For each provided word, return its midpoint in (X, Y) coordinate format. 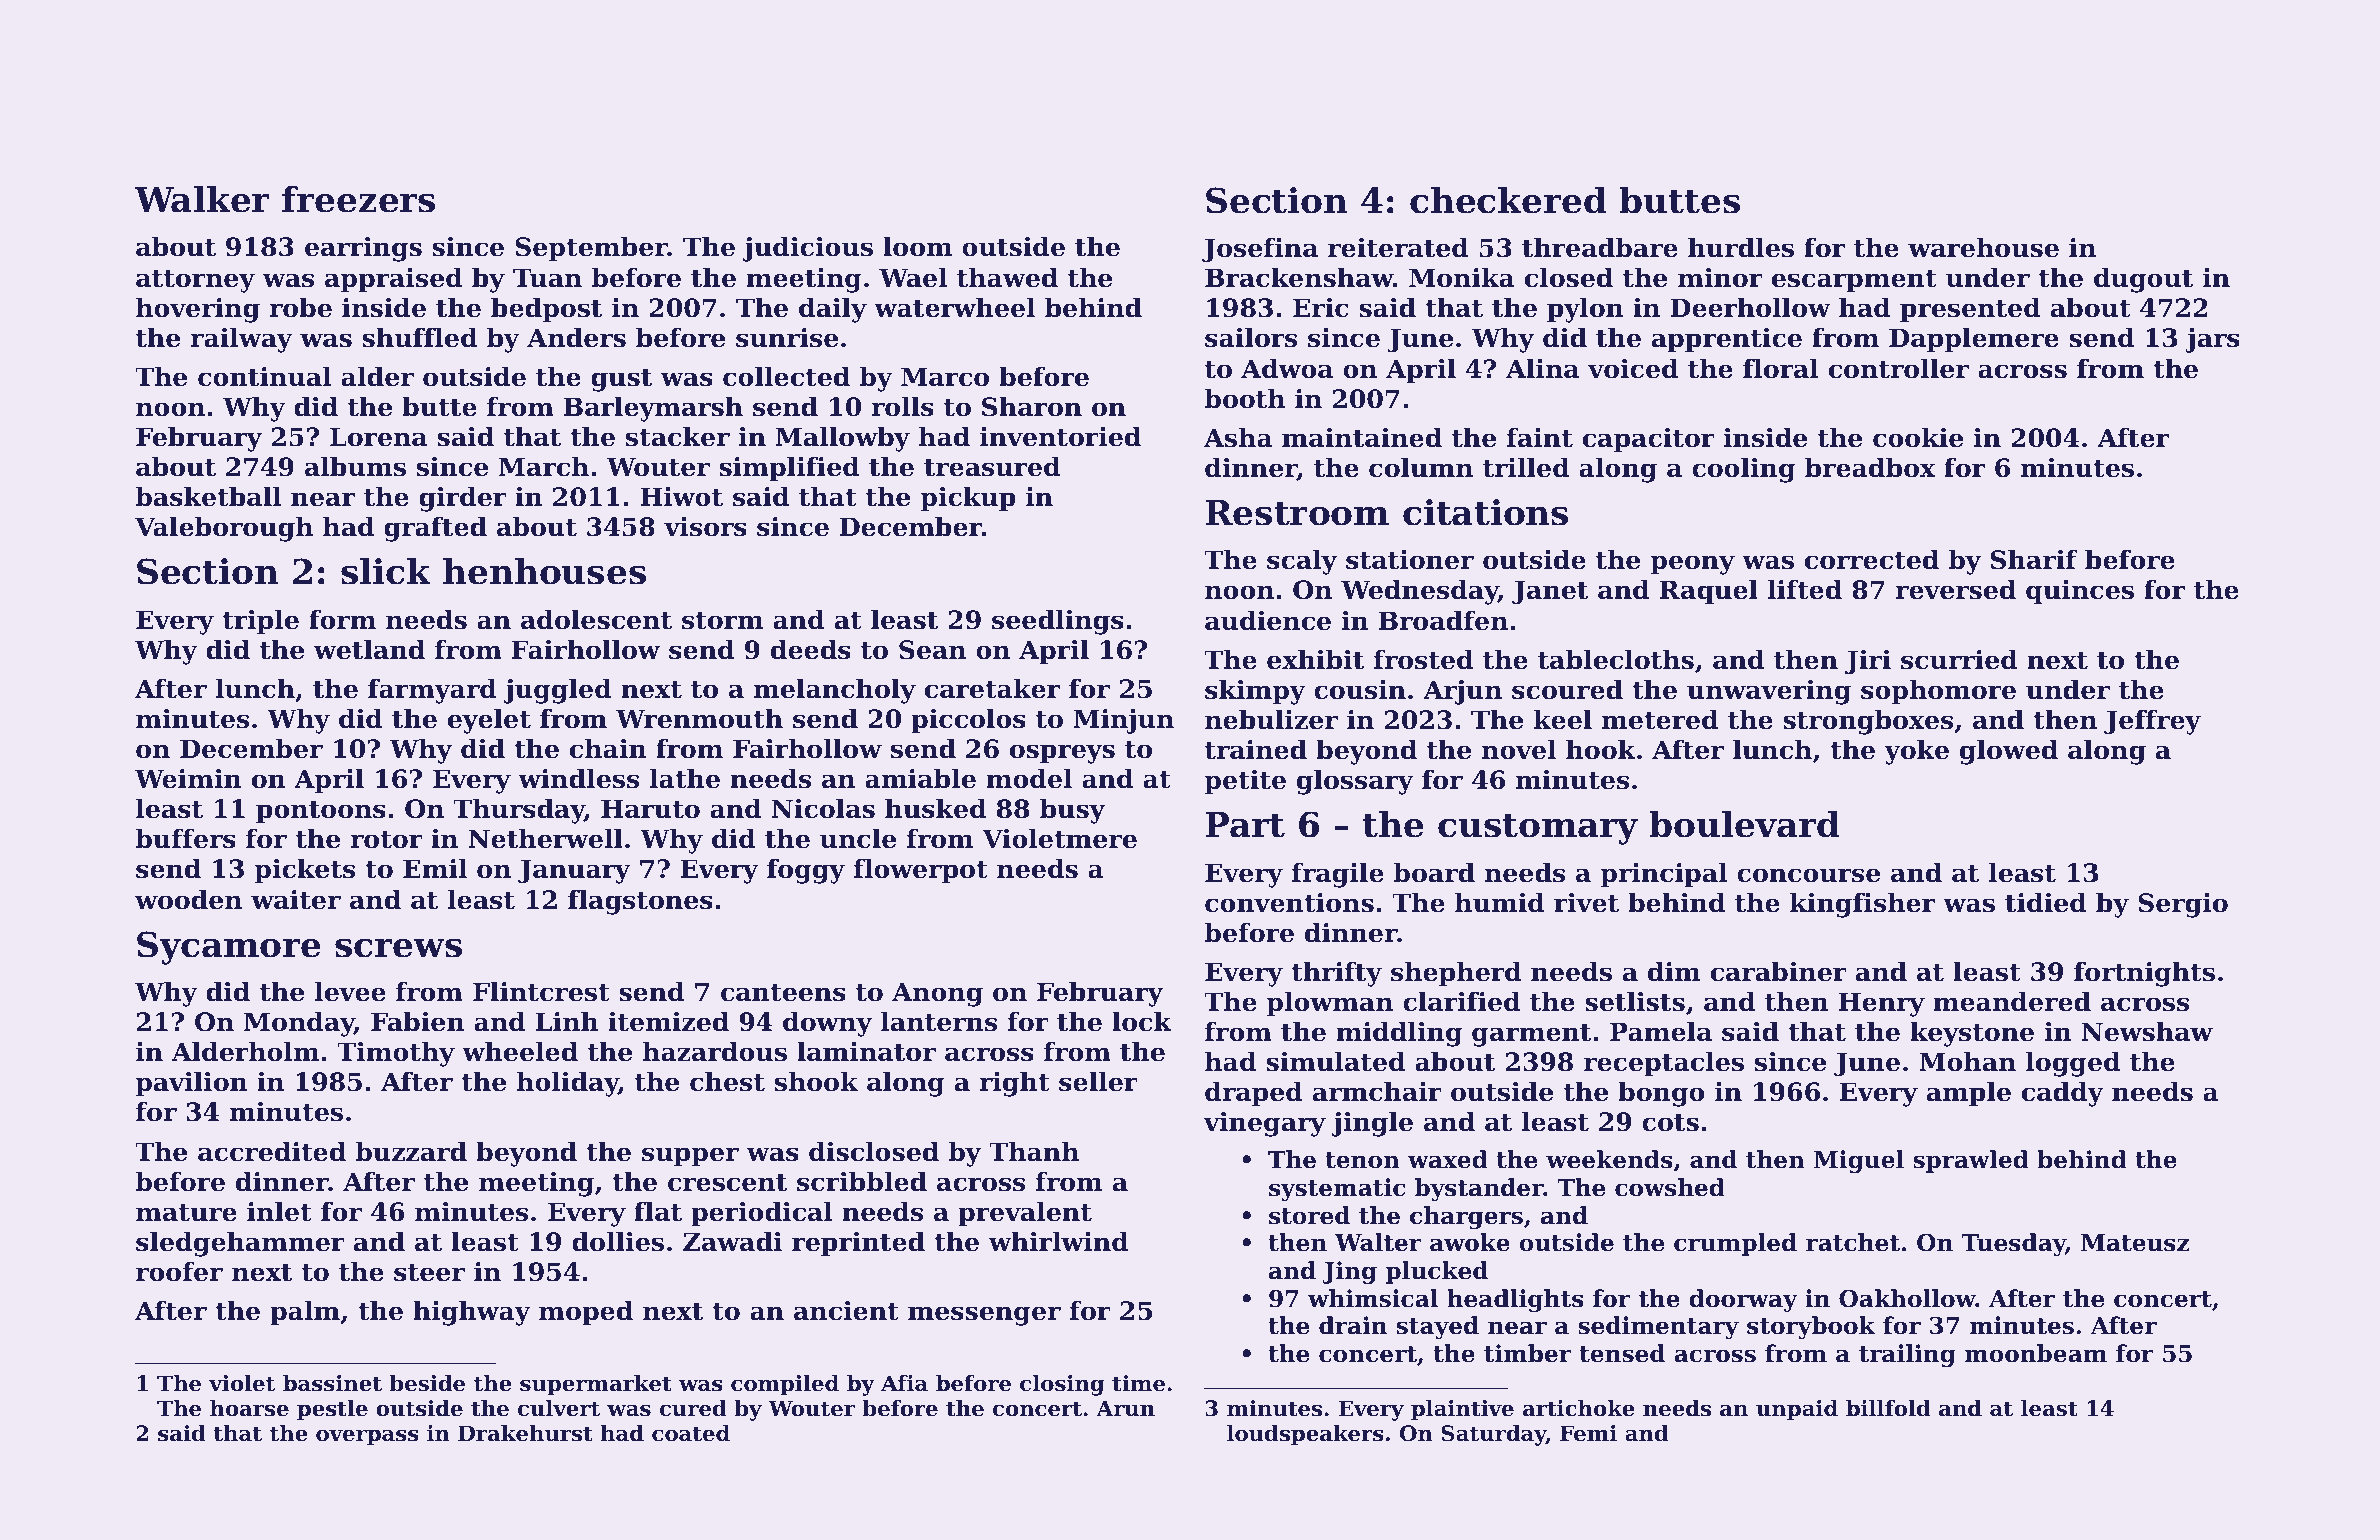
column (1421, 468)
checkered (1508, 200)
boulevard (1744, 824)
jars (2212, 340)
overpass (367, 1437)
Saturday (1493, 1435)
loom (917, 247)
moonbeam (2036, 1353)
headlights (1515, 1300)
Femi (1588, 1433)
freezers (358, 199)
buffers (186, 839)
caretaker (992, 689)
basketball (208, 497)
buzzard (411, 1152)
